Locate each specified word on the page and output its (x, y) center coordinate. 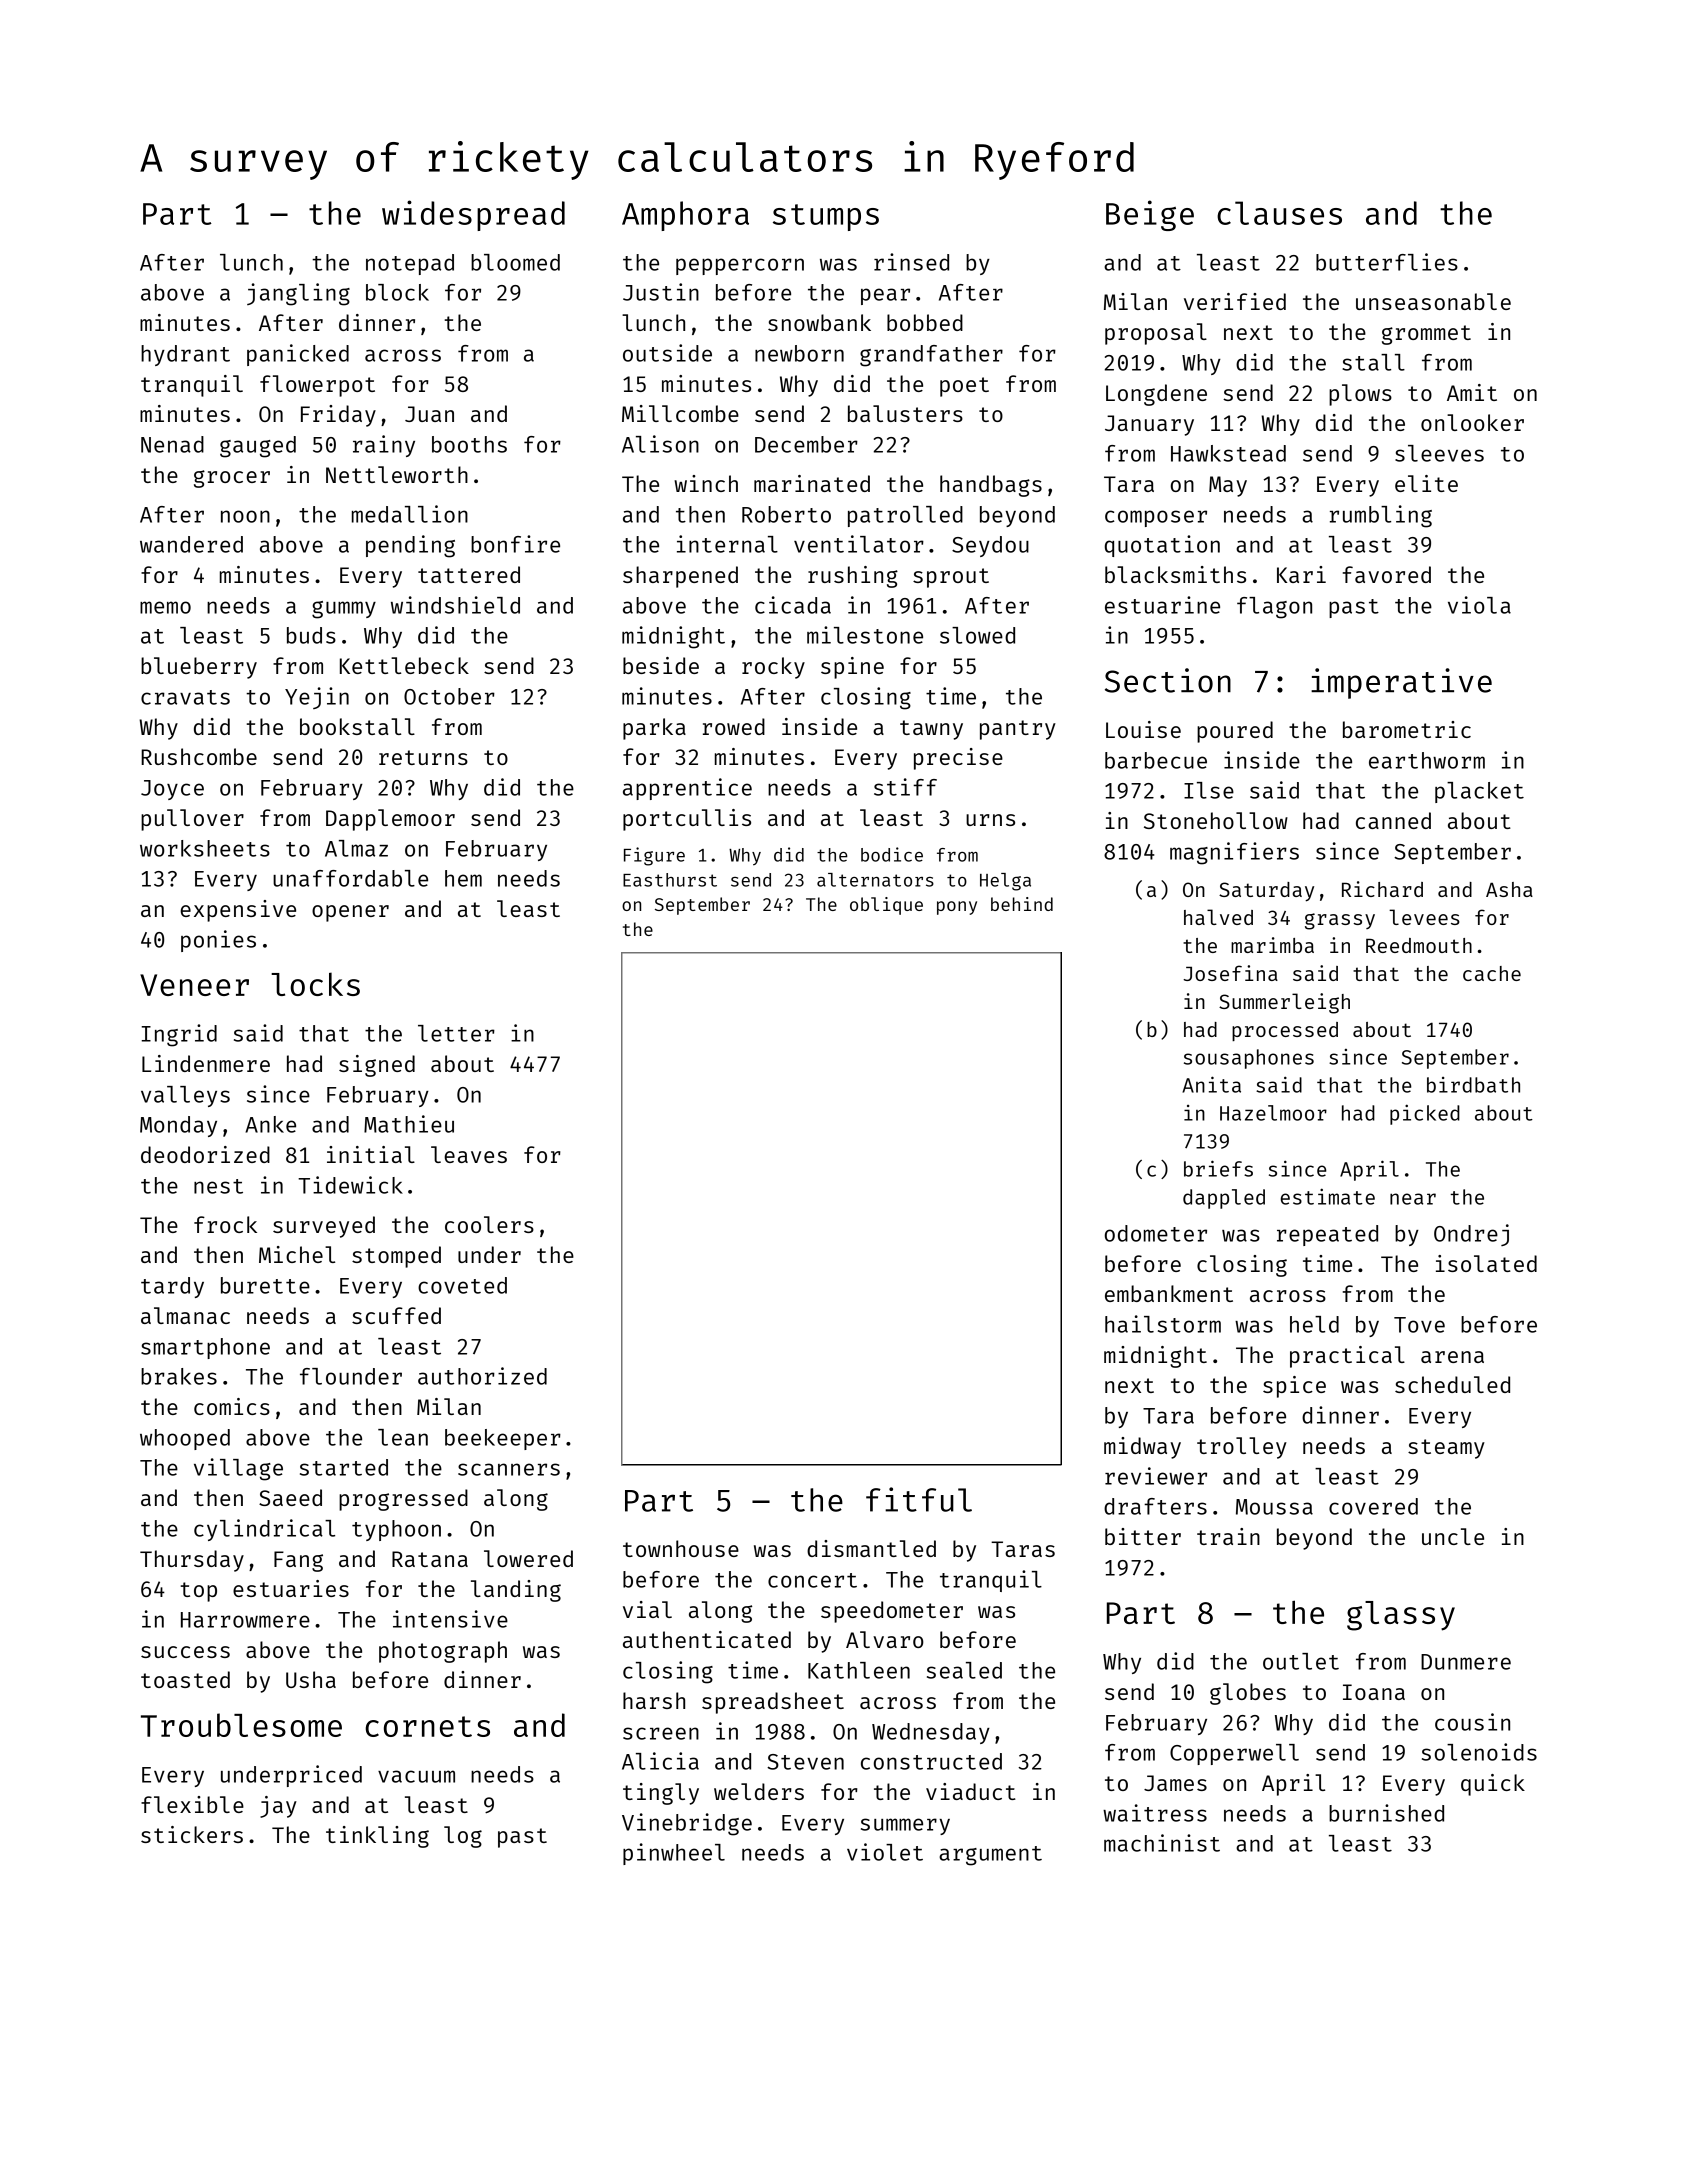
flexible (192, 1804)
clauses (1279, 213)
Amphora (685, 216)
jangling (298, 294)
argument (990, 1856)
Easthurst (670, 880)
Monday (178, 1126)
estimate (1328, 1196)
